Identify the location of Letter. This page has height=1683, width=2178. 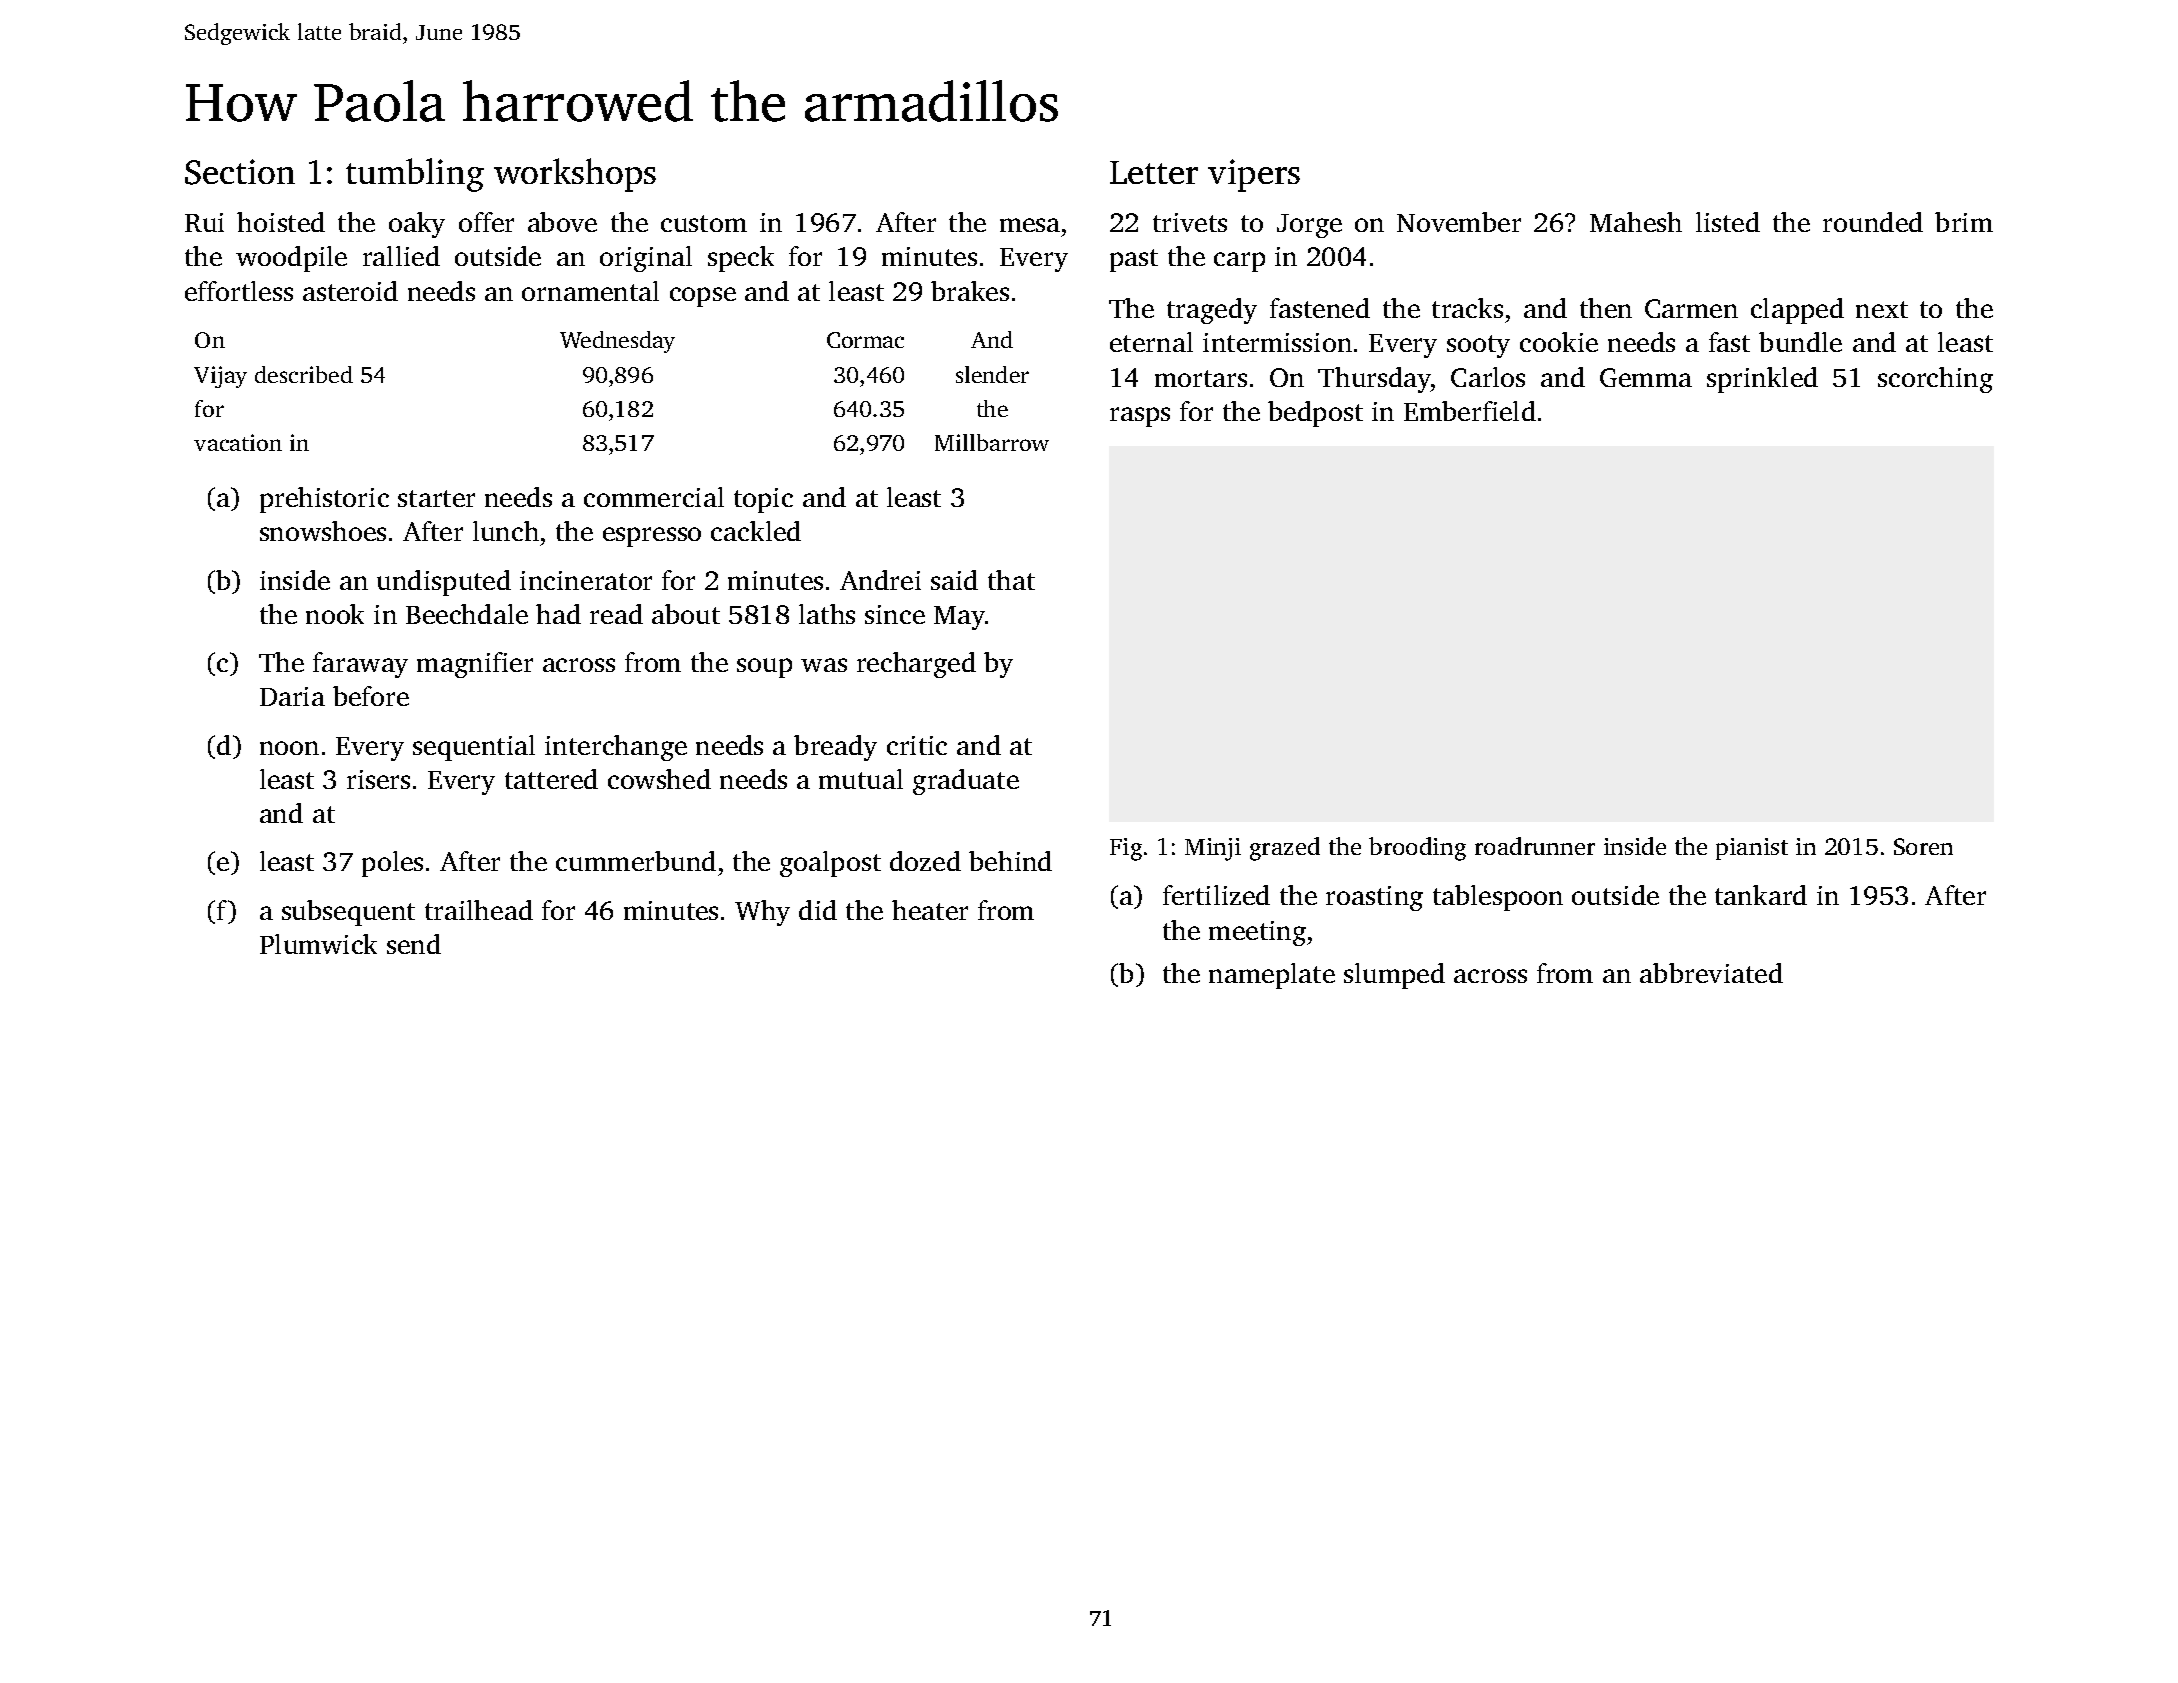
(1154, 172).
